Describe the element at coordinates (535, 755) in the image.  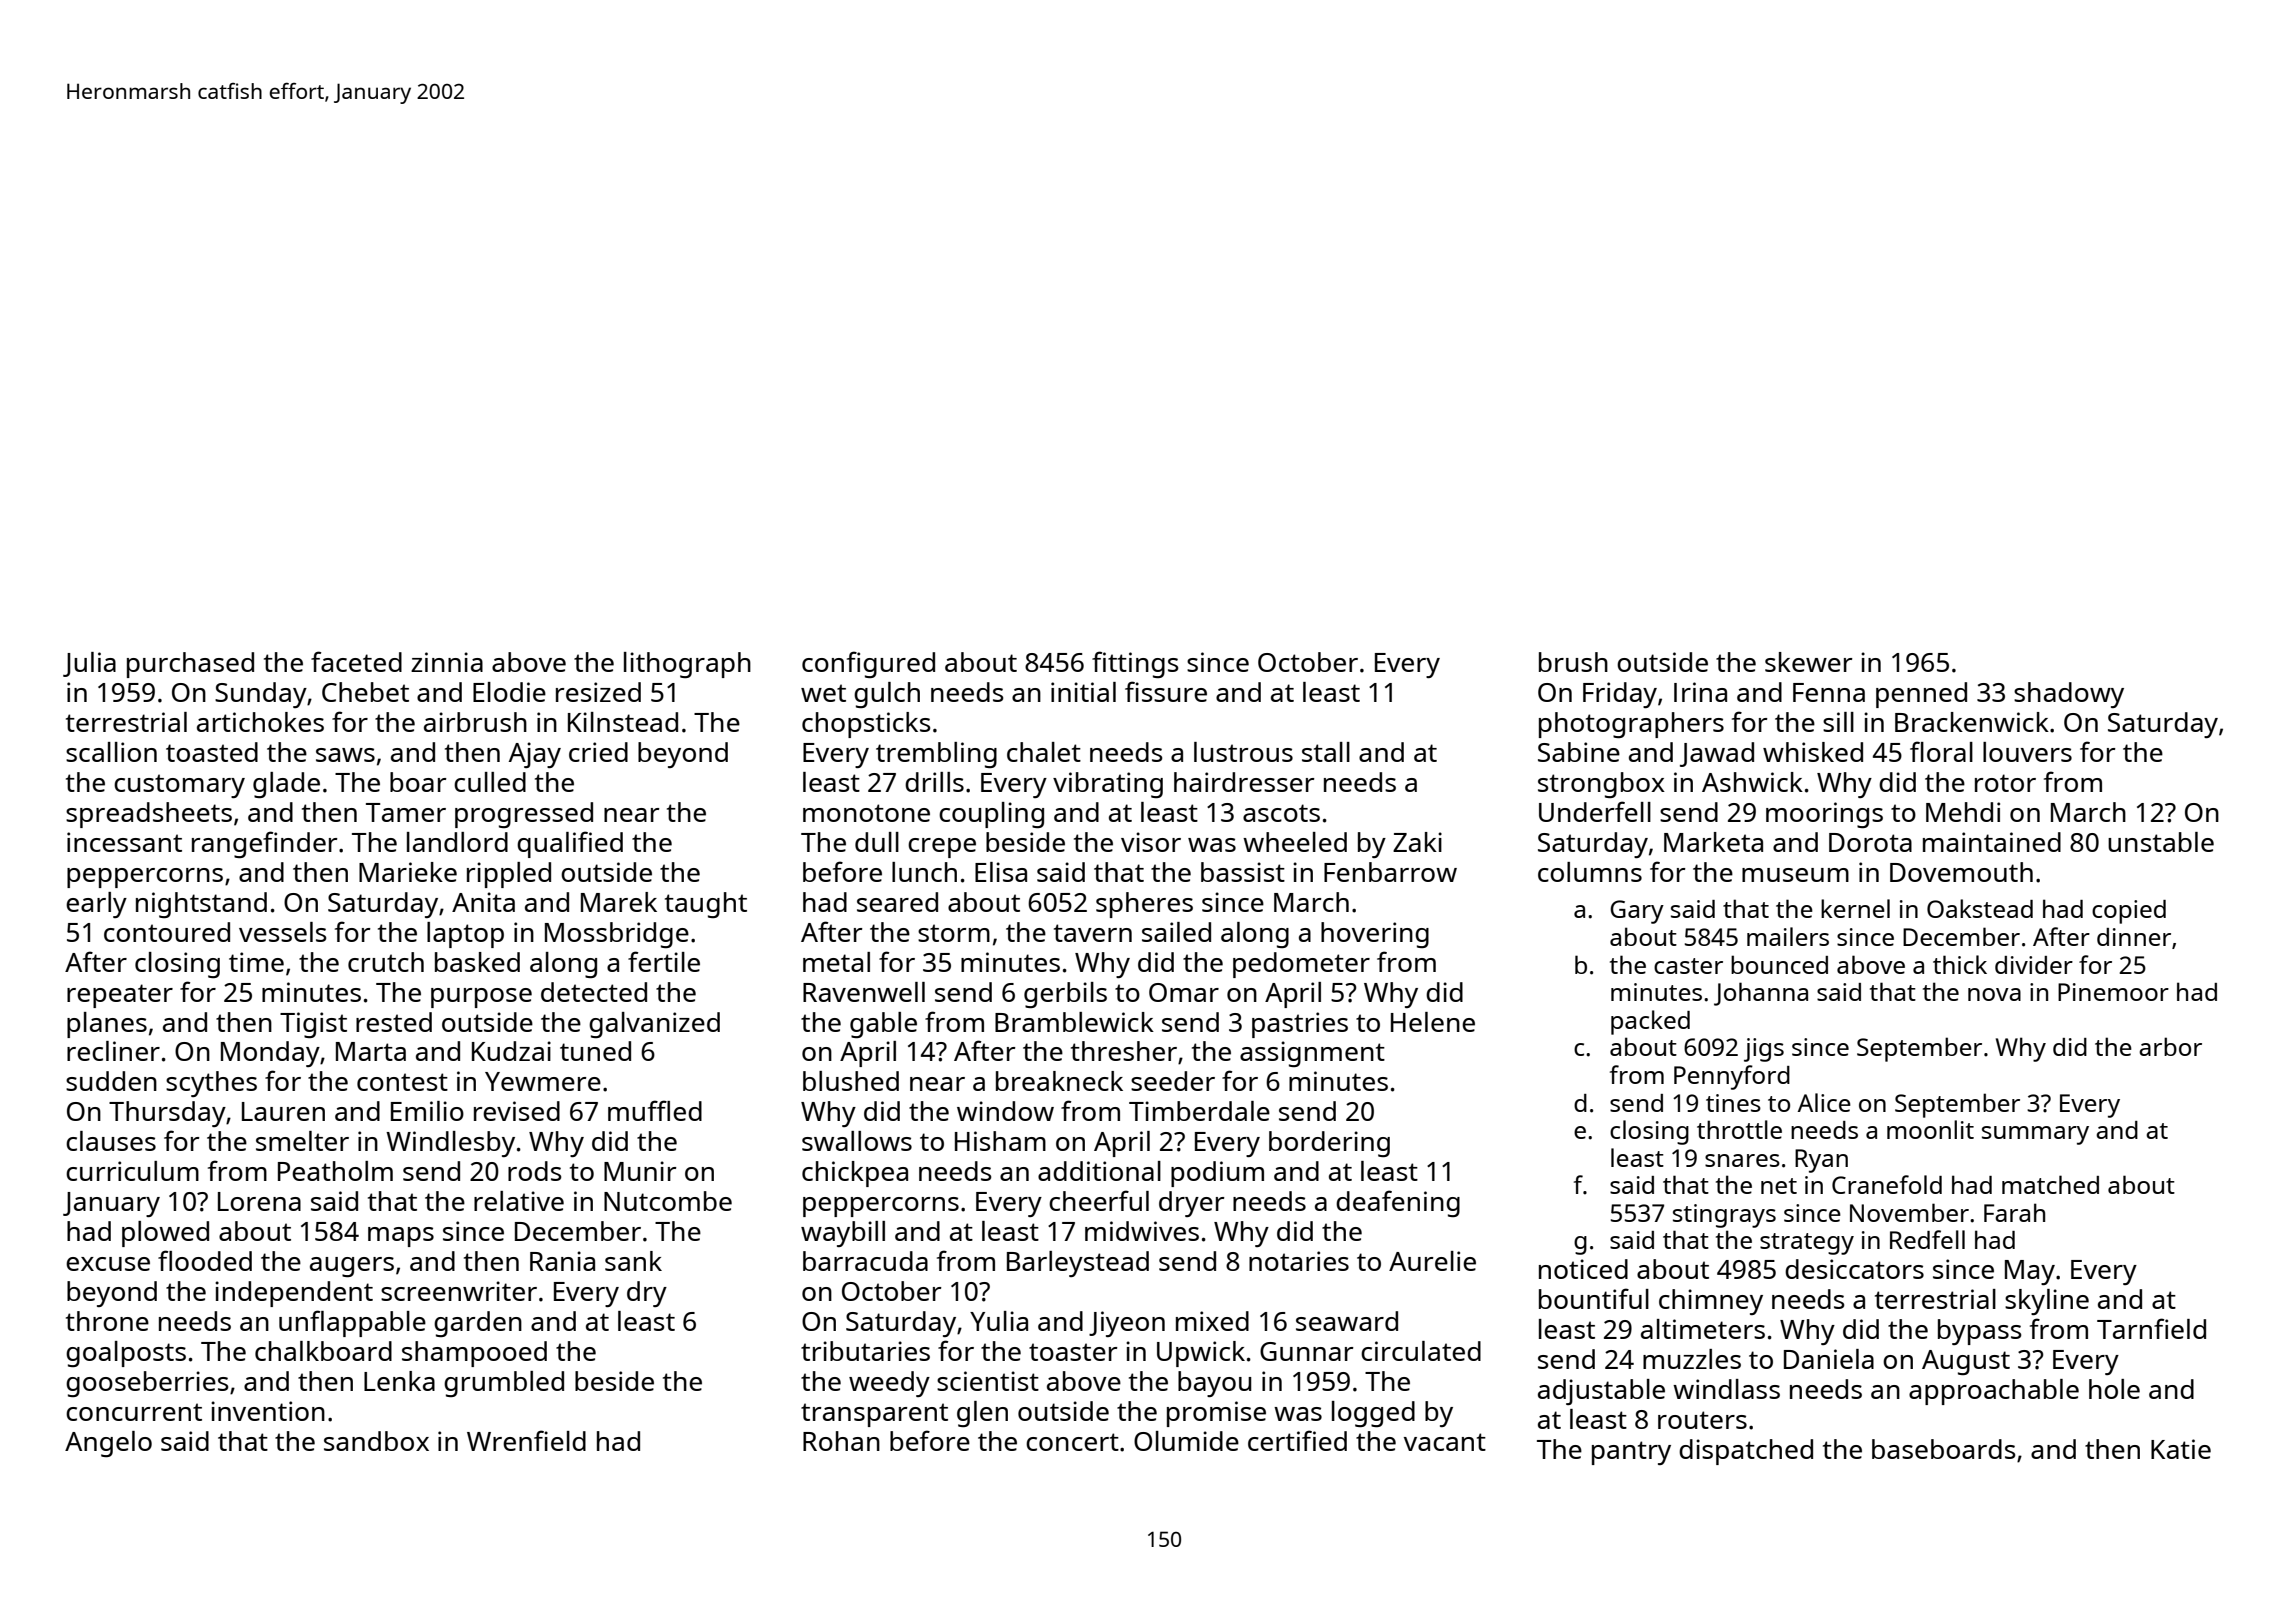
I see `Ajay` at that location.
